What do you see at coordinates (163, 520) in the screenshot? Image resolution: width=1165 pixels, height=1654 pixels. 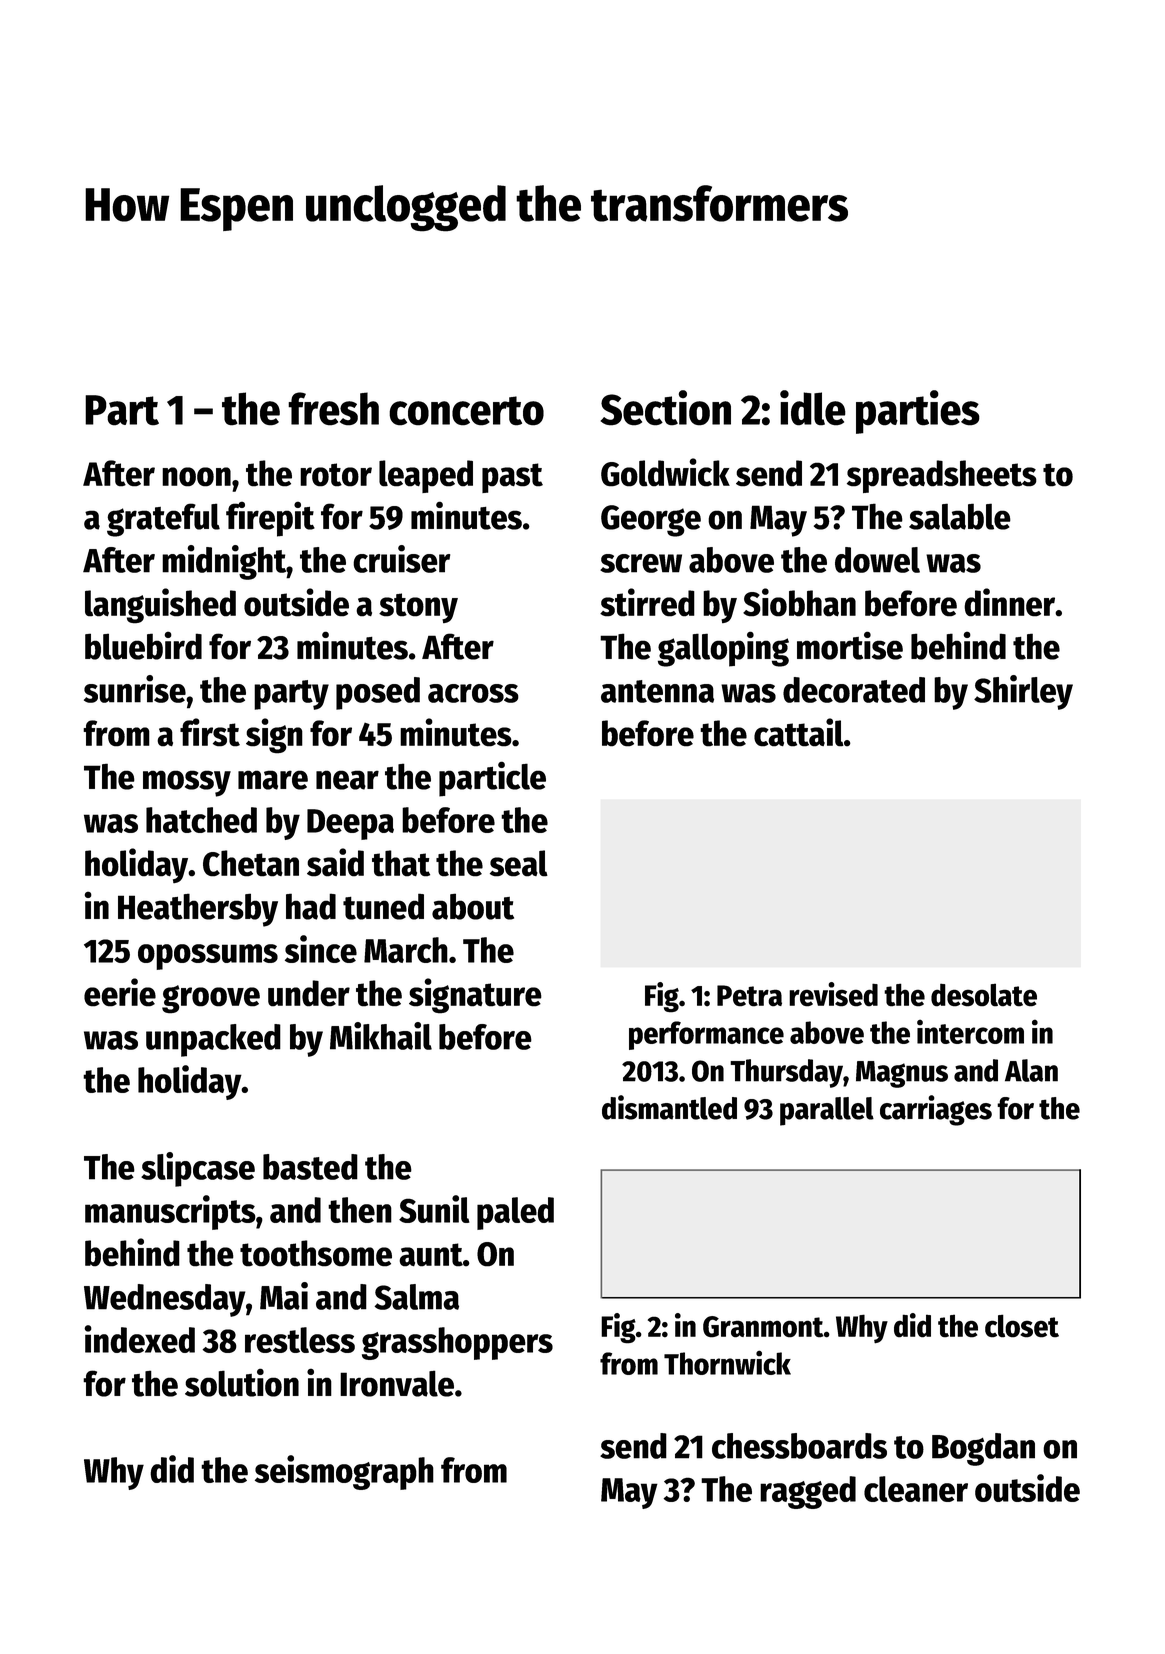 I see `grateful` at bounding box center [163, 520].
